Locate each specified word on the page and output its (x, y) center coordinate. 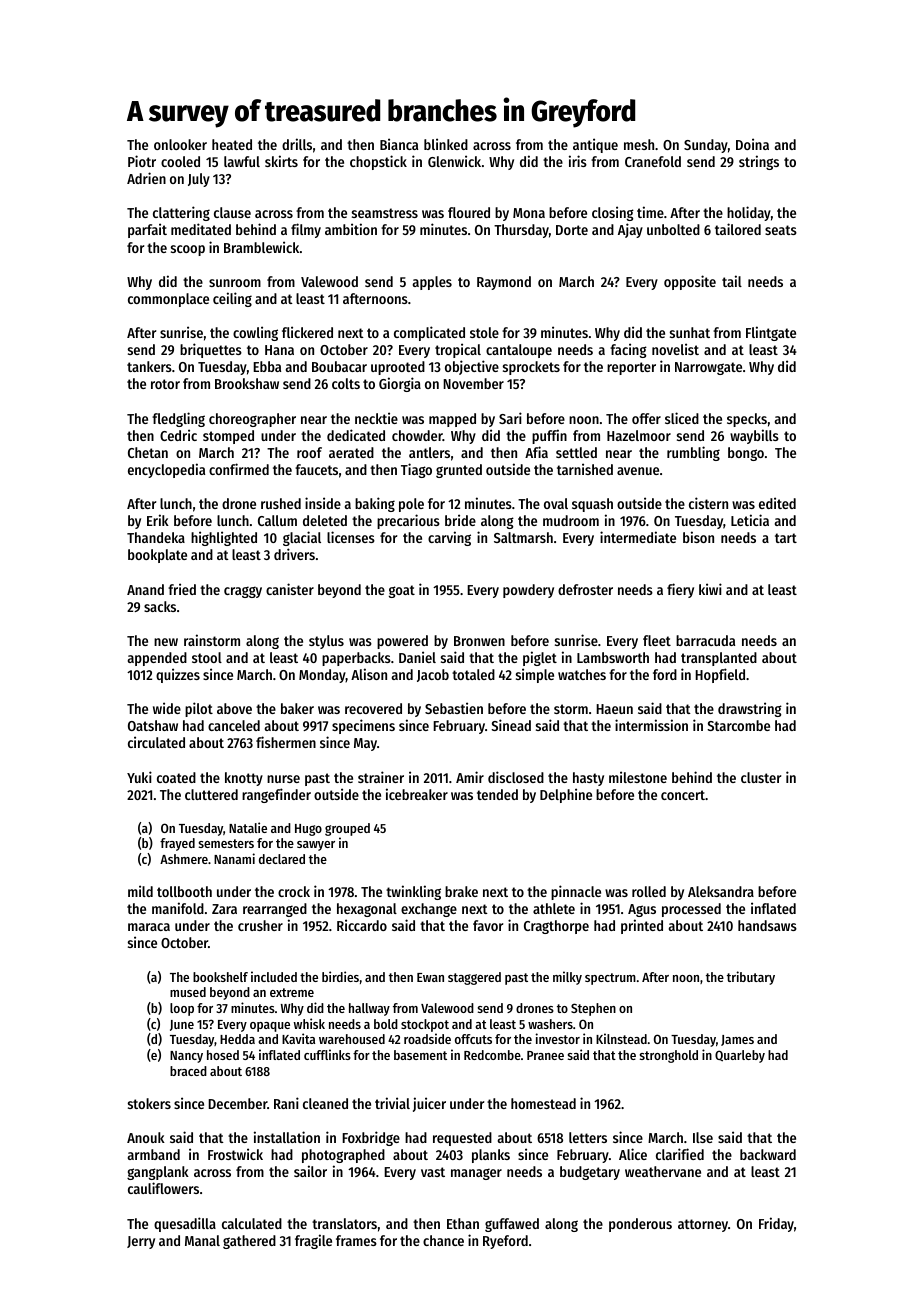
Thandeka (156, 537)
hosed (223, 1055)
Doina (752, 144)
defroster (585, 589)
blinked (446, 144)
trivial (392, 1103)
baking (375, 504)
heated (232, 144)
